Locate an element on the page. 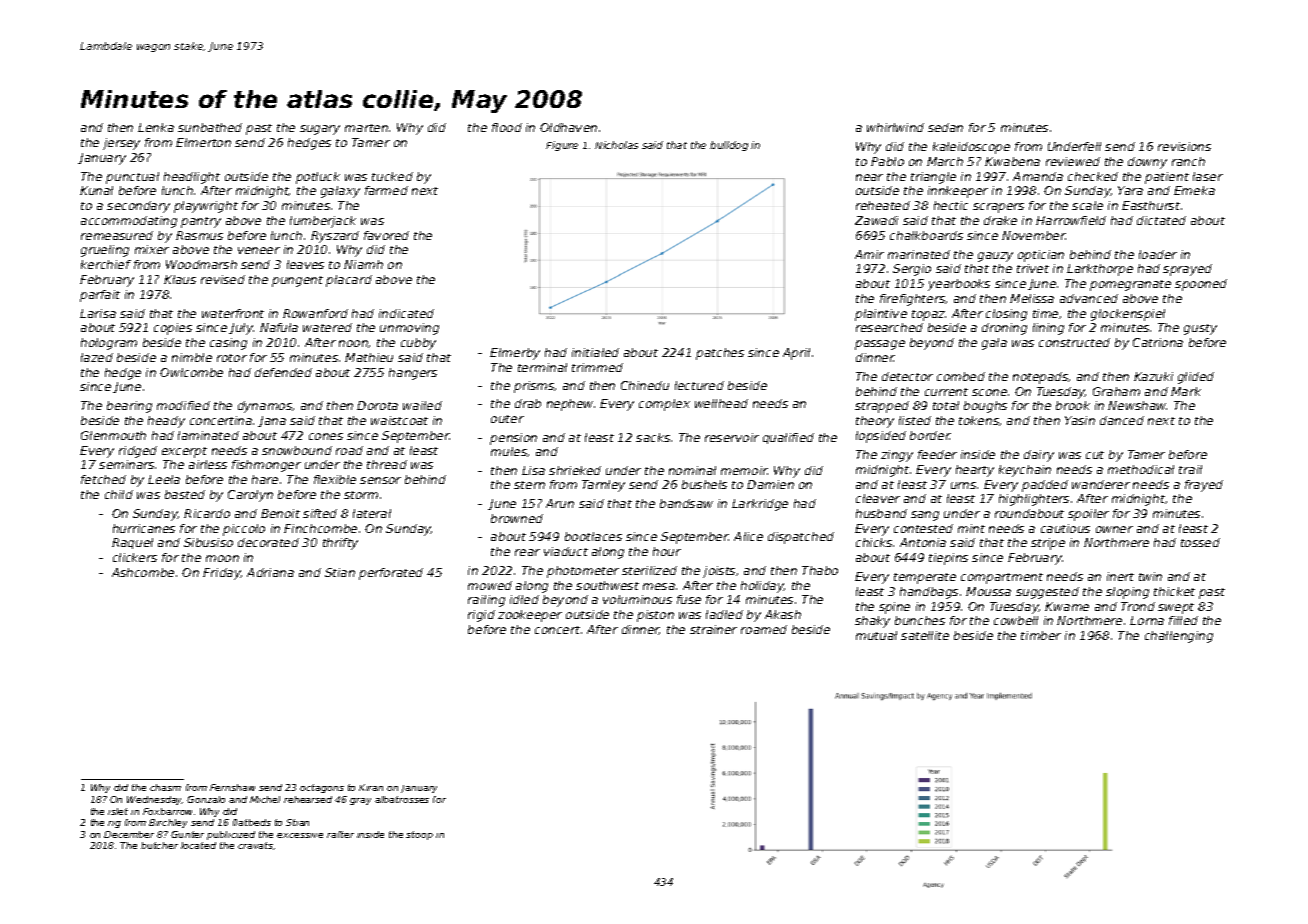 Image resolution: width=1308 pixels, height=924 pixels. stoop is located at coordinates (419, 835).
